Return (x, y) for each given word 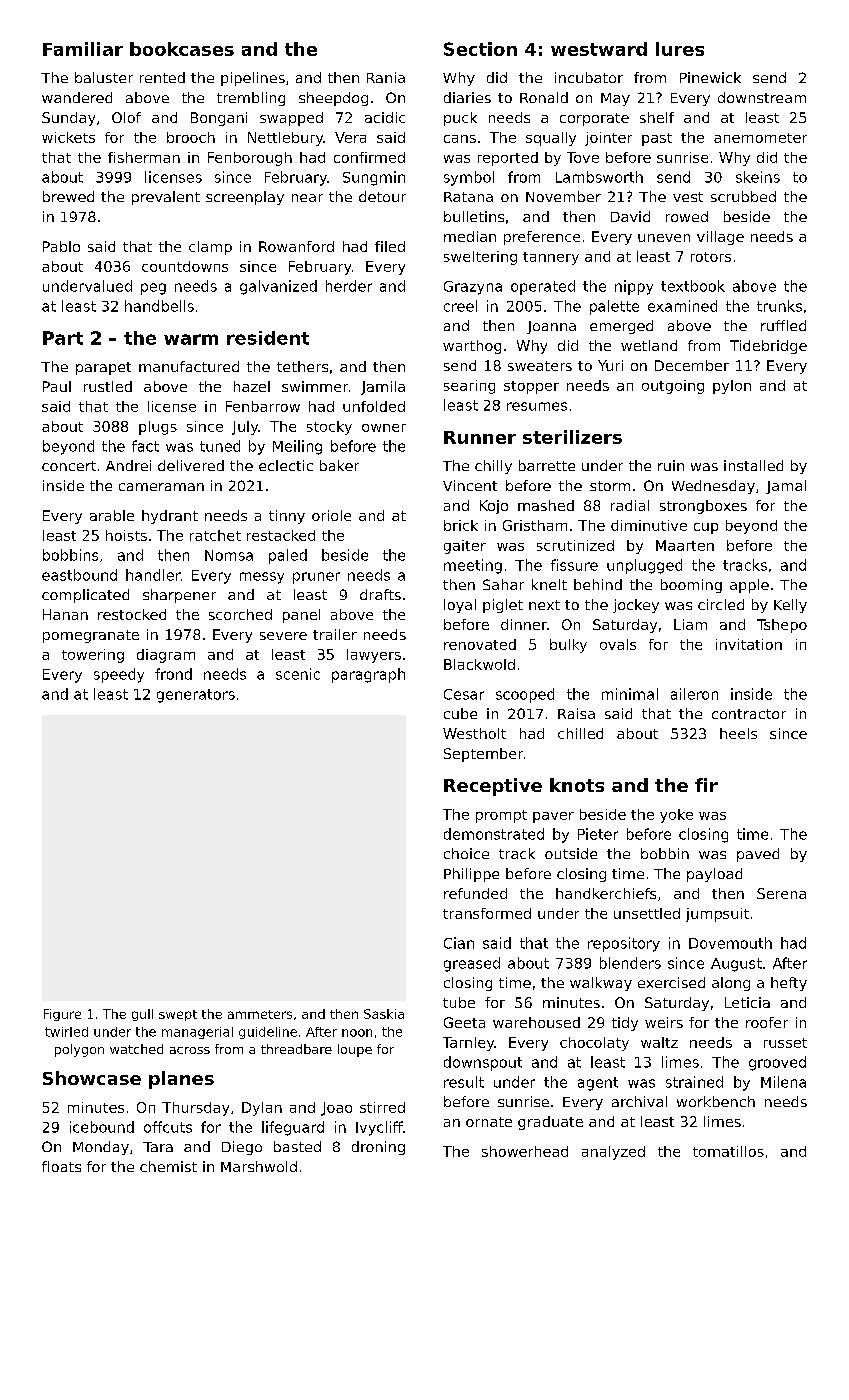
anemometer (760, 138)
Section (480, 49)
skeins (758, 177)
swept (178, 1015)
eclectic (286, 465)
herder (349, 286)
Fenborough (250, 159)
